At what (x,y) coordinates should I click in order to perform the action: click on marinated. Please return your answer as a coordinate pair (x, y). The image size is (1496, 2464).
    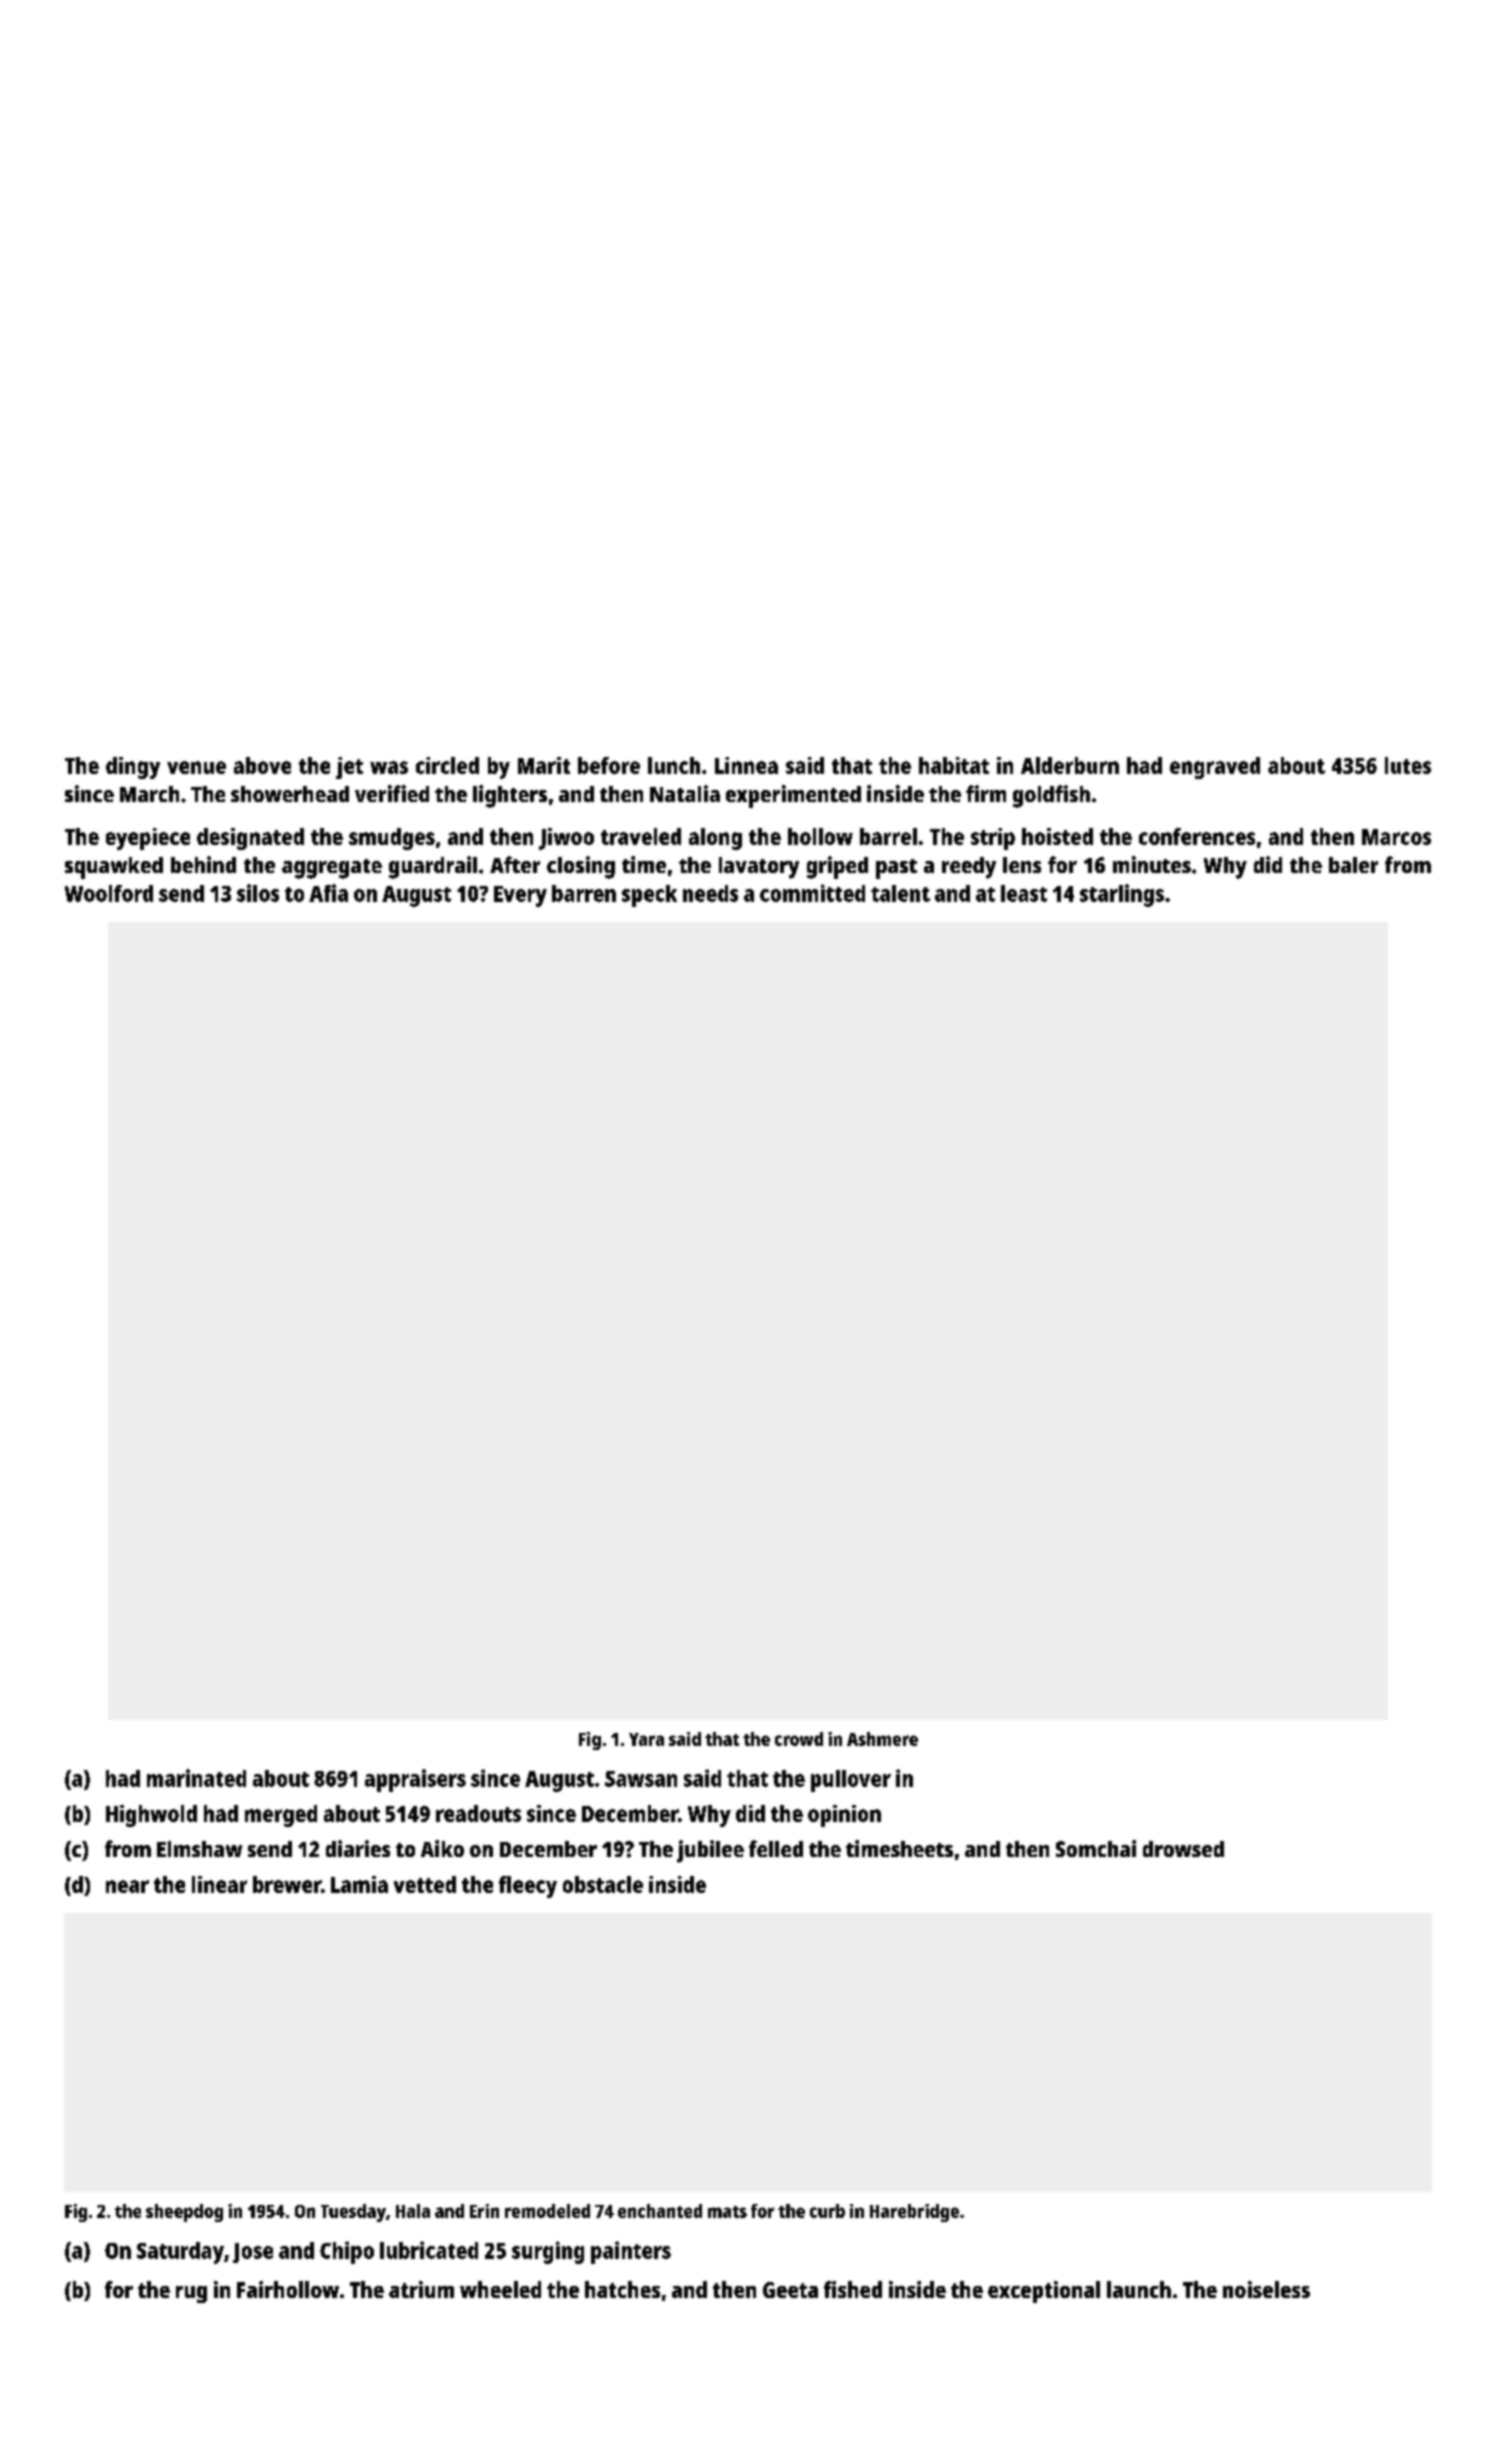
    Looking at the image, I should click on (196, 1778).
